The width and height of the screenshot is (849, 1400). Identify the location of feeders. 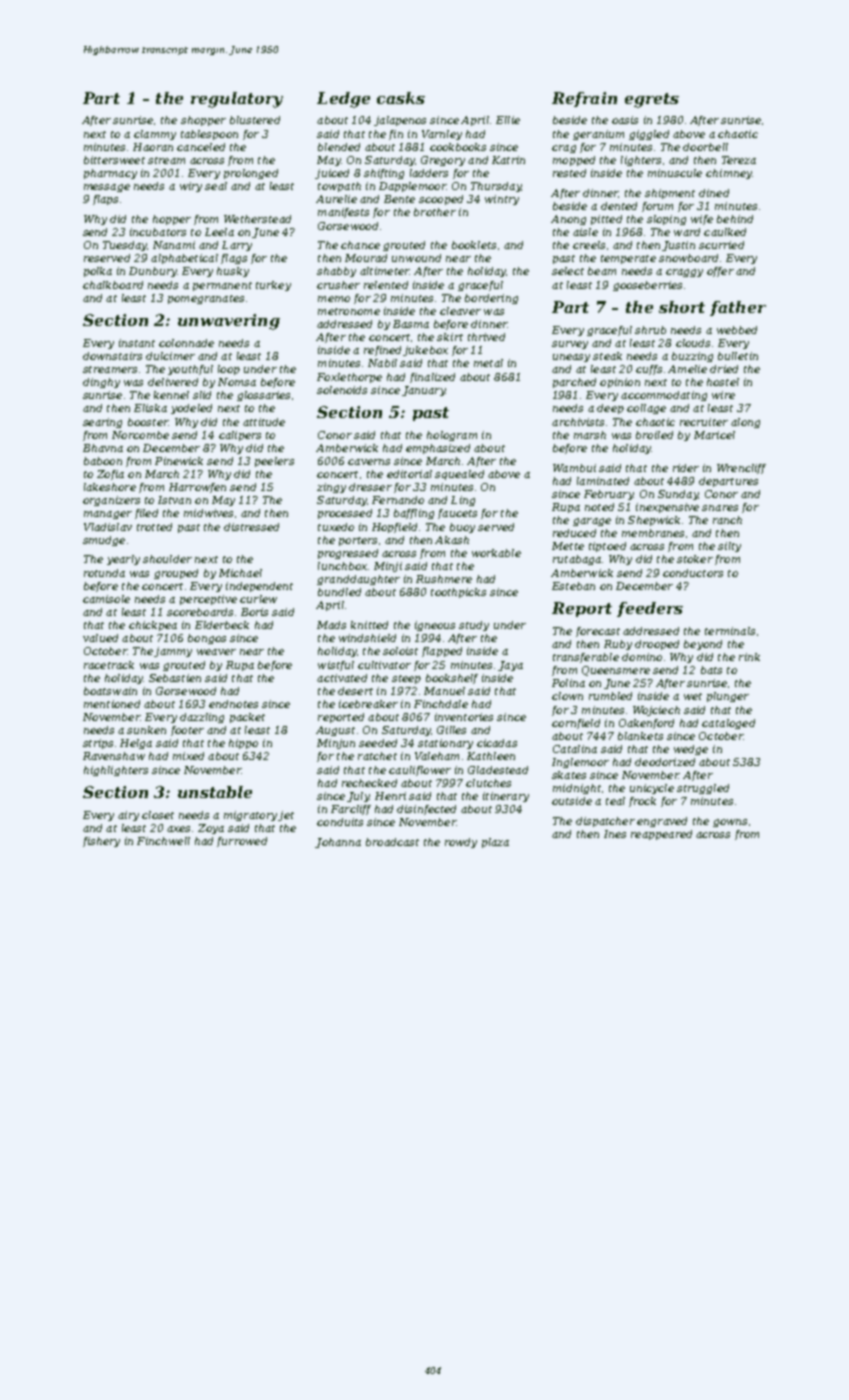
(650, 609).
